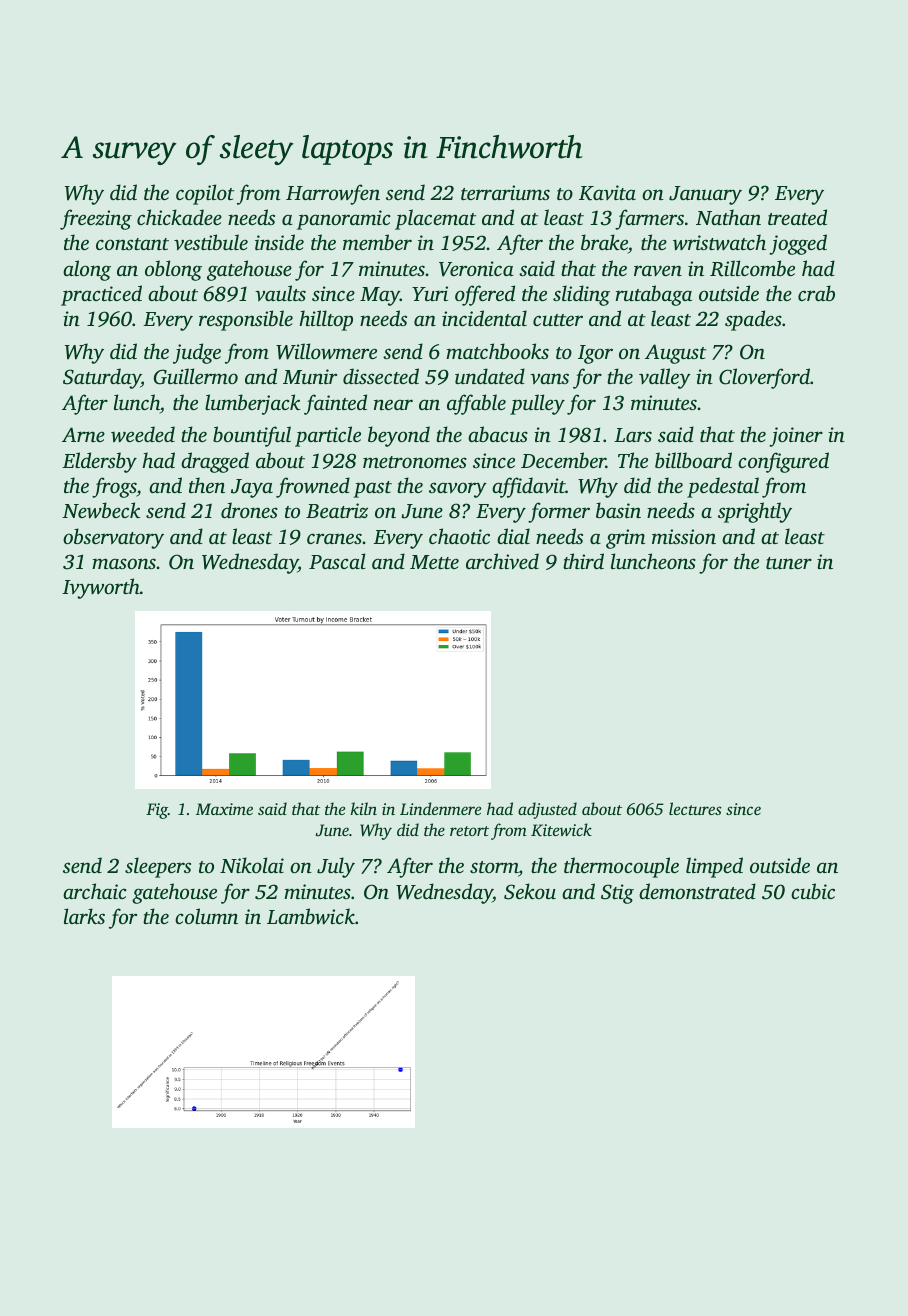 This image has width=908, height=1316. Describe the element at coordinates (505, 192) in the image. I see `terrariums` at that location.
